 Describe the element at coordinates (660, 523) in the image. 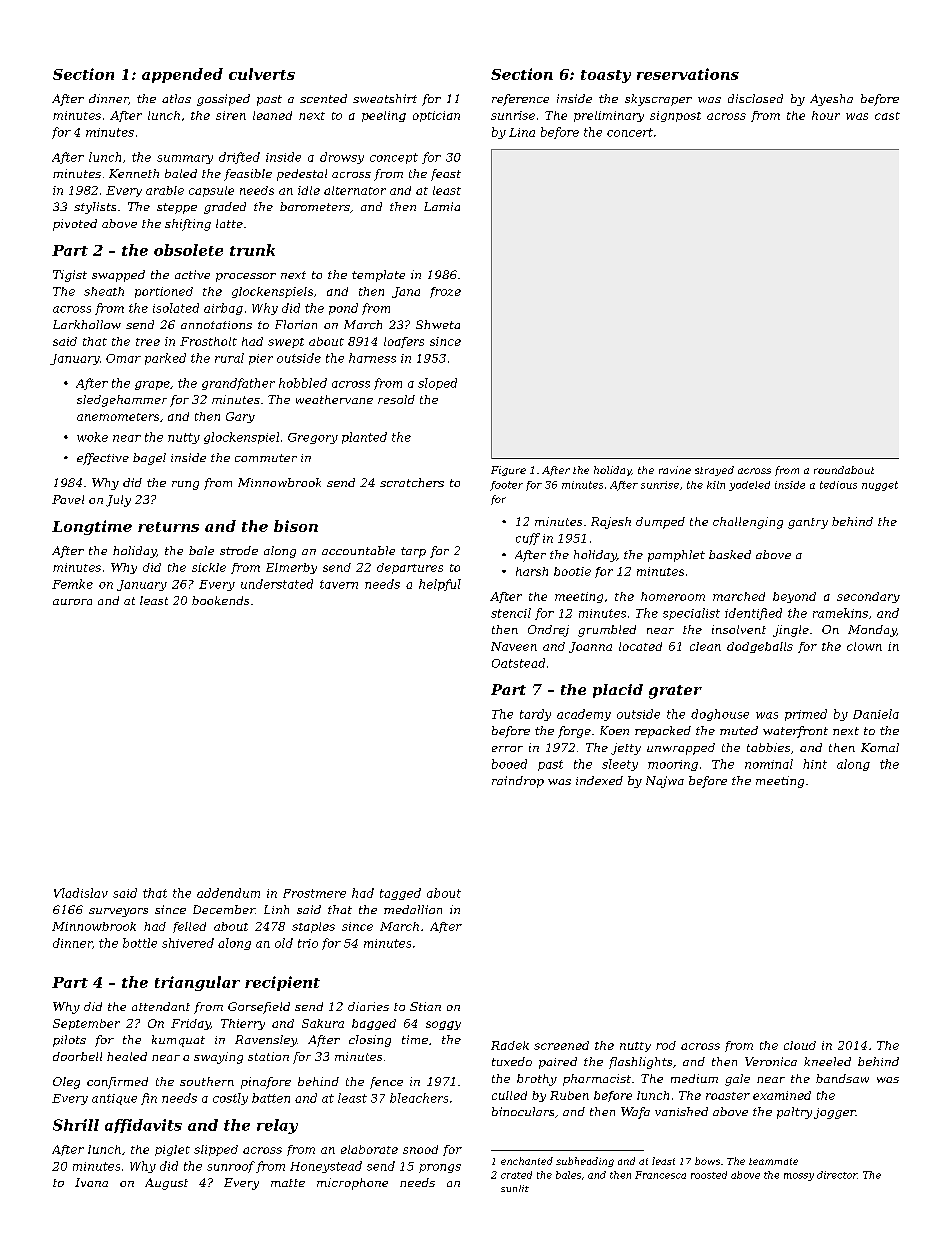

I see `dumped` at that location.
